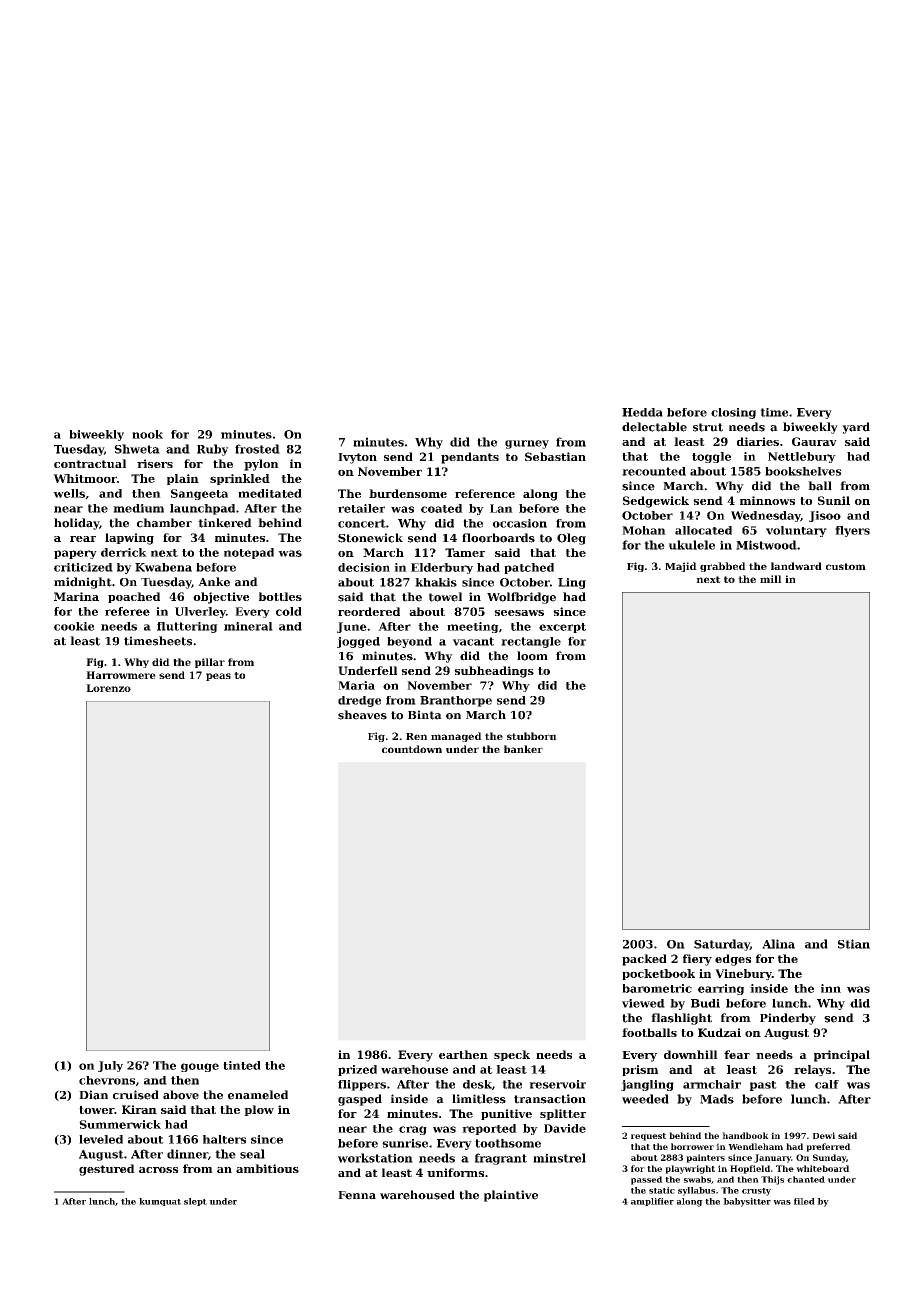  What do you see at coordinates (412, 749) in the screenshot?
I see `countdown` at bounding box center [412, 749].
